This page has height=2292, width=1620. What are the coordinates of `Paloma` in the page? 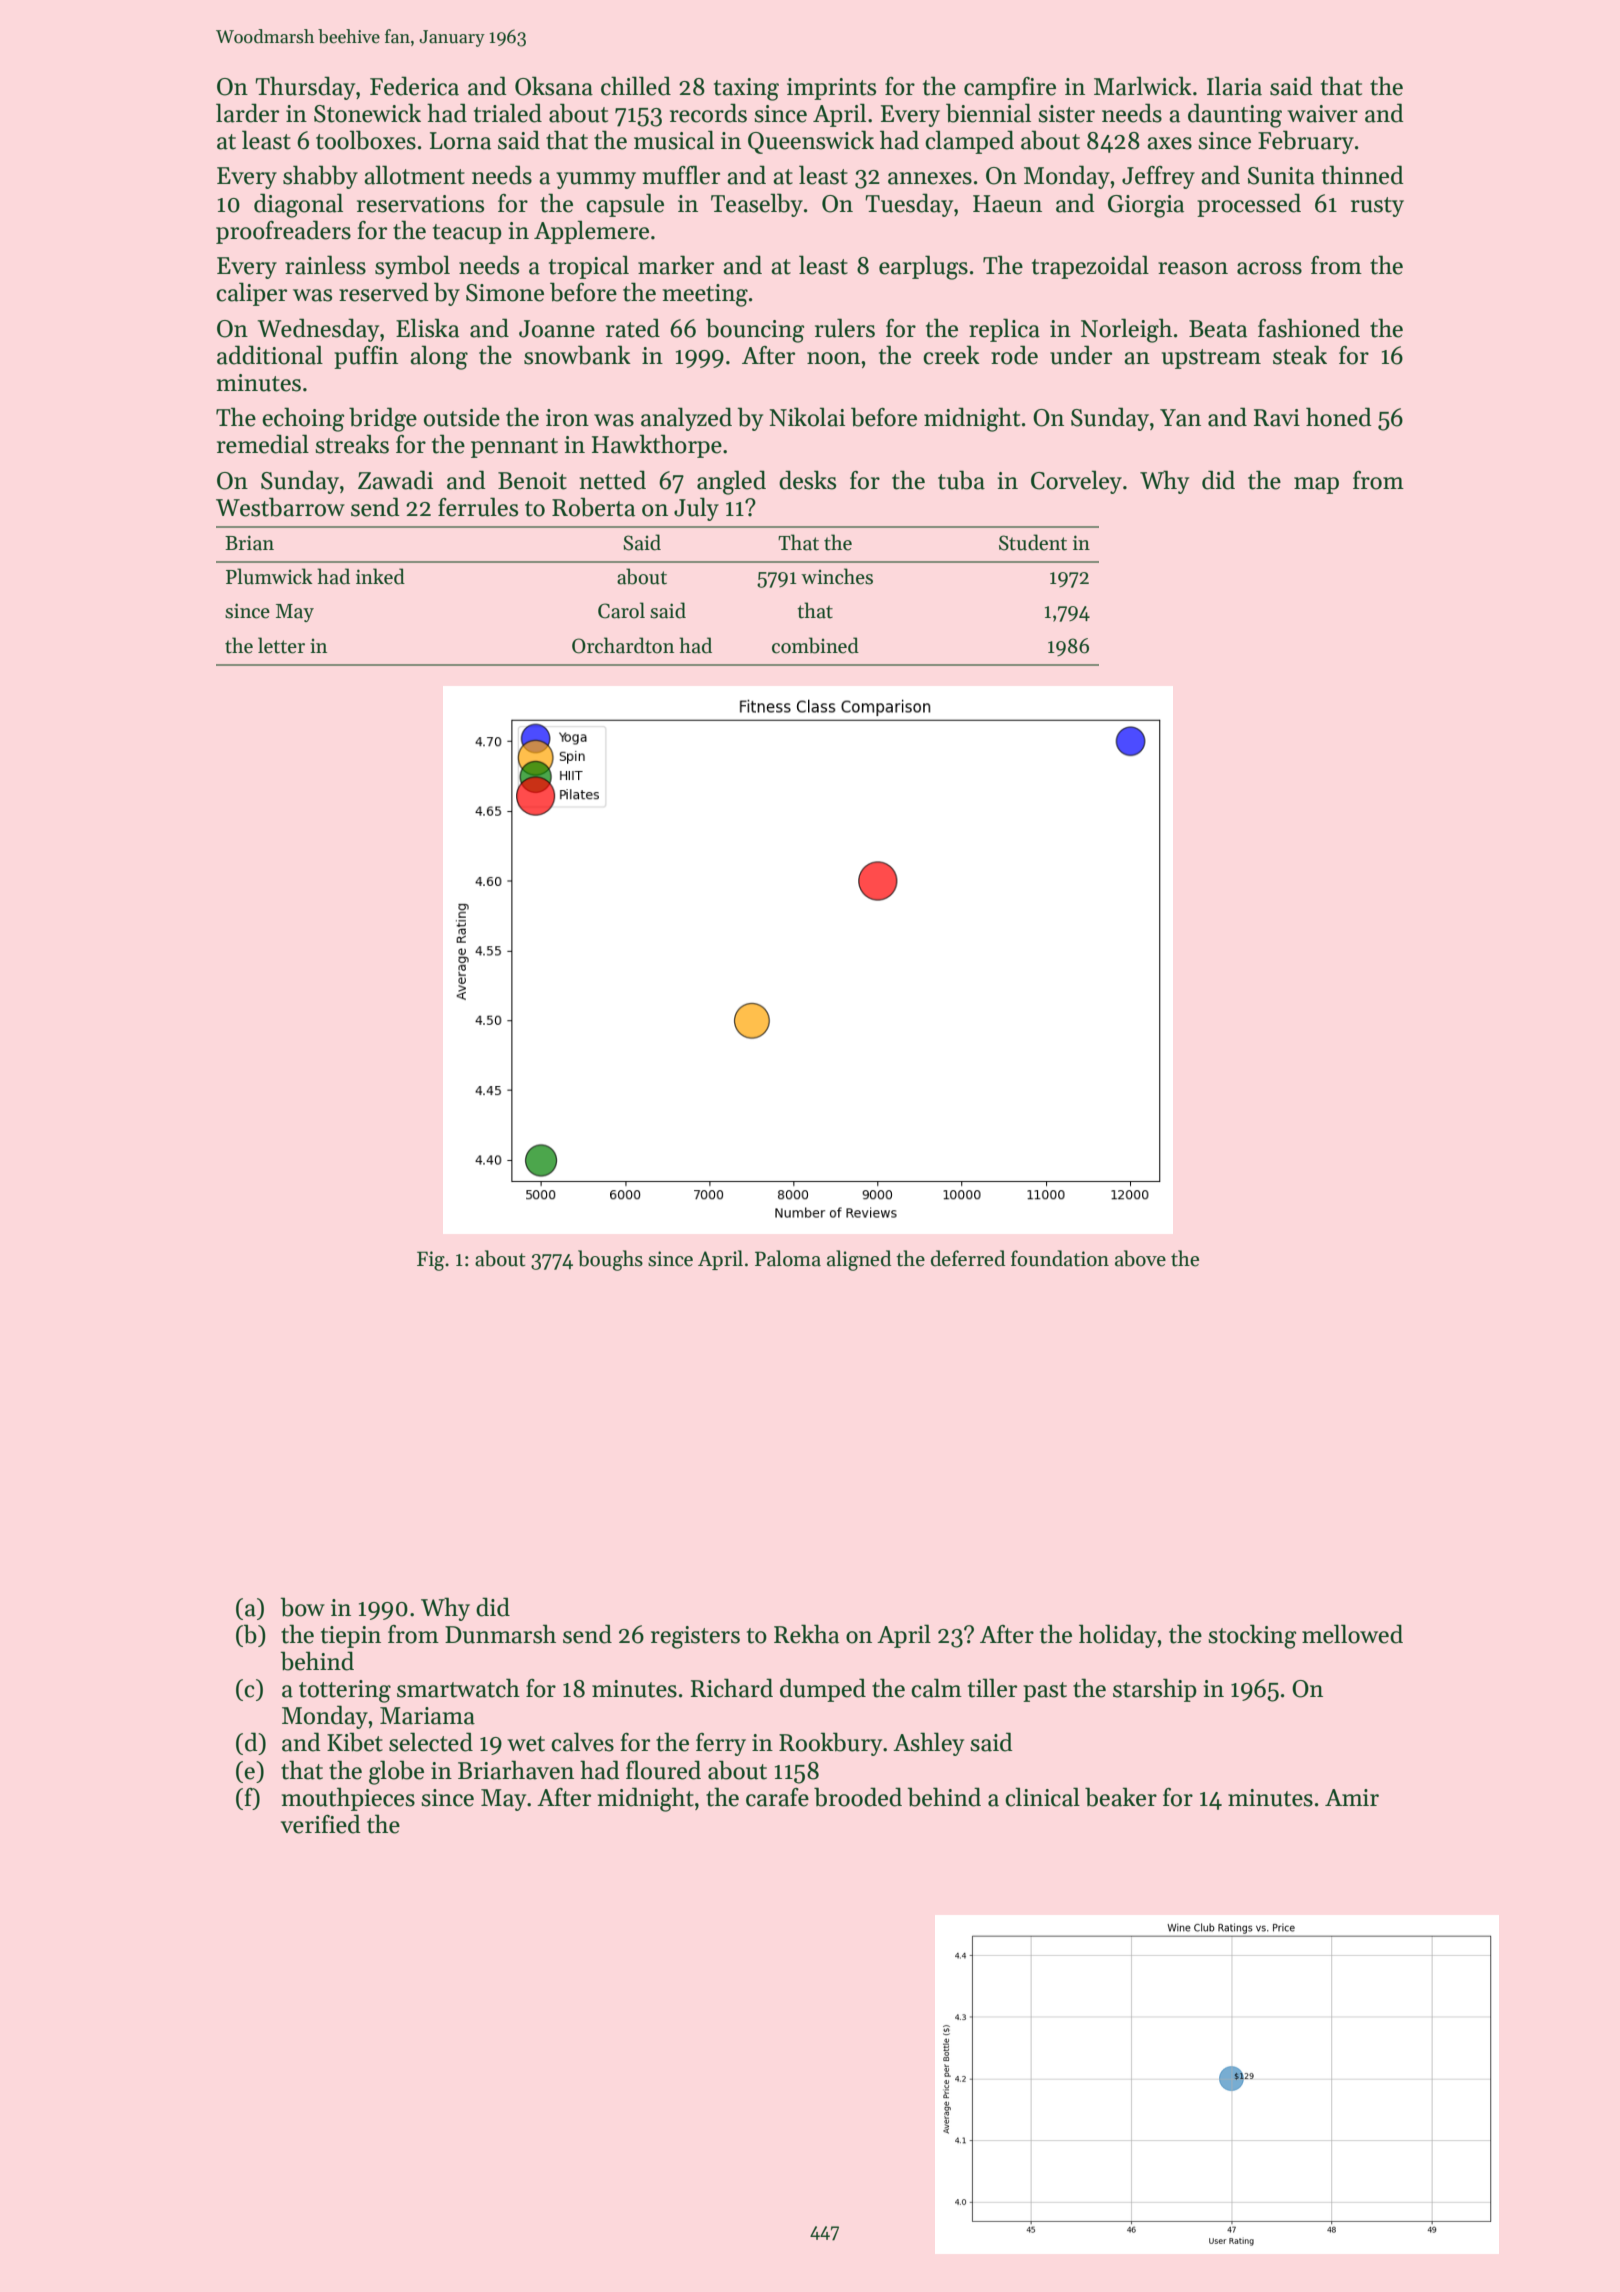 It's located at (788, 1258).
